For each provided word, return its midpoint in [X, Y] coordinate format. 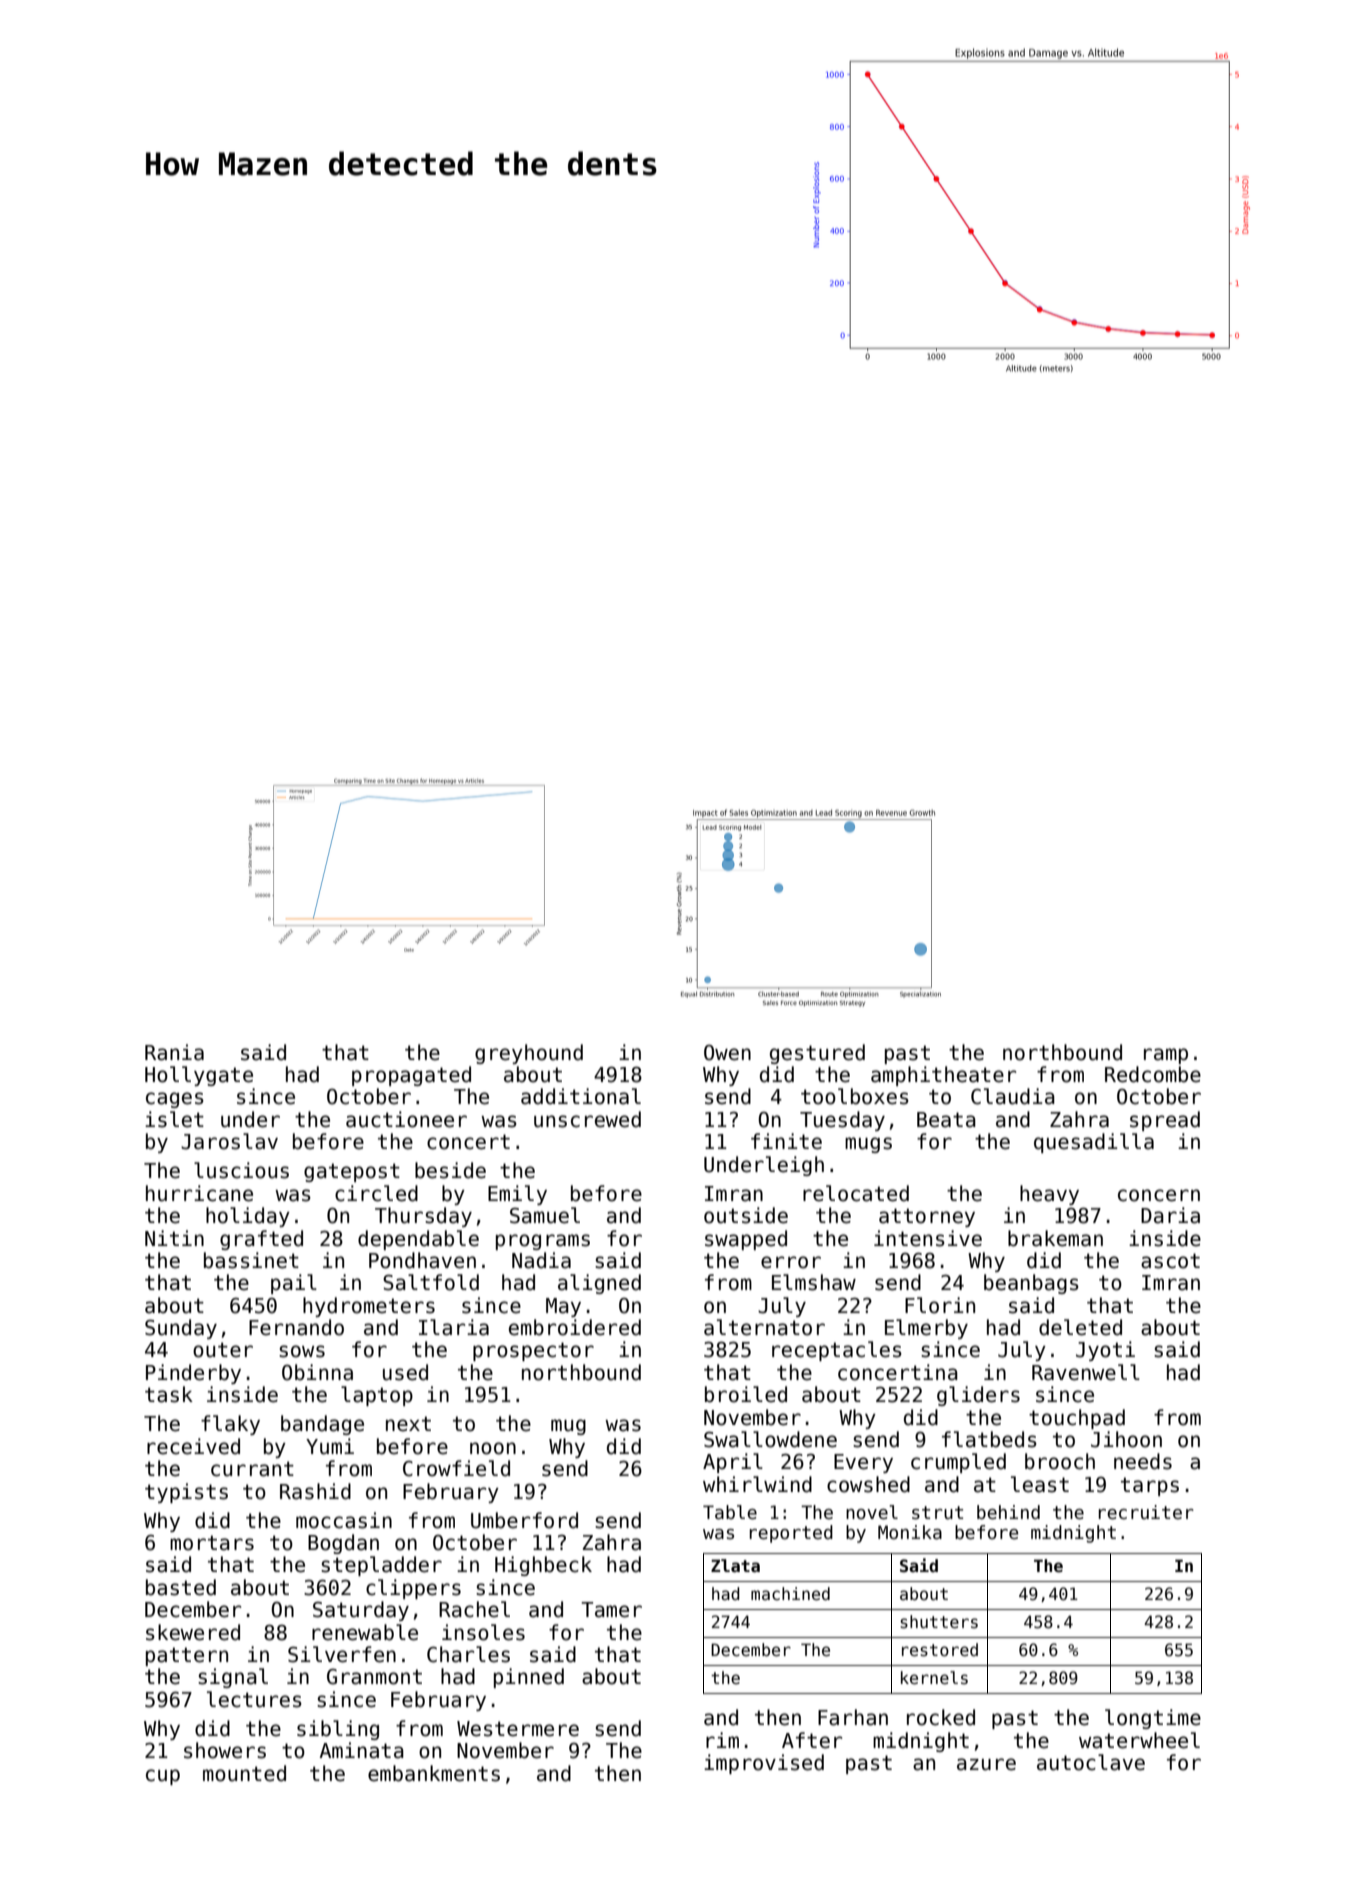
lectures [254, 1699]
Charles [468, 1654]
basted [181, 1587]
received [193, 1446]
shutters [939, 1622]
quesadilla [1094, 1143]
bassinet [251, 1260]
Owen [727, 1053]
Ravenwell [1086, 1372]
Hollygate [199, 1076]
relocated [856, 1193]
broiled [746, 1394]
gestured [817, 1054]
